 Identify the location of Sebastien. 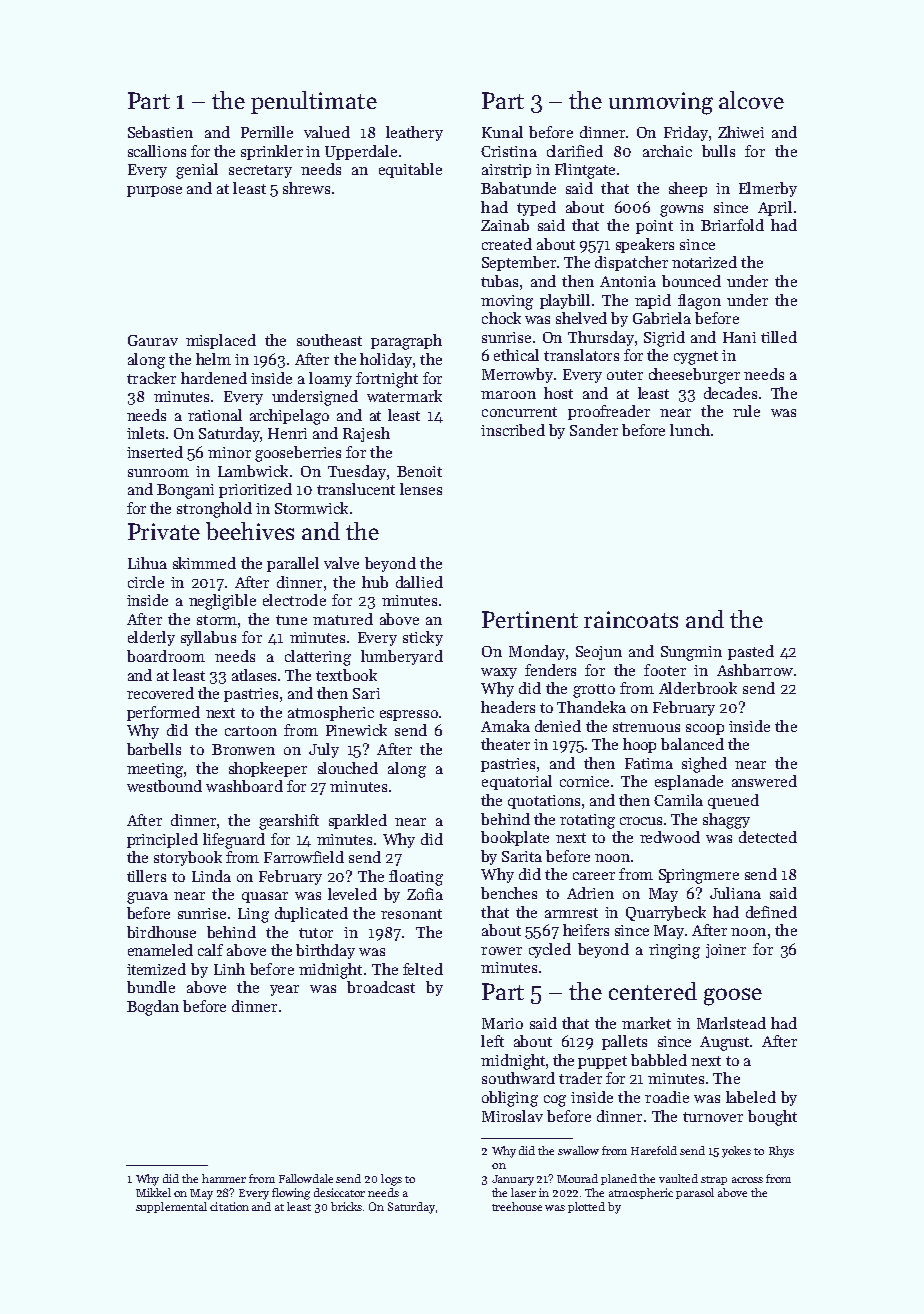
(160, 132).
